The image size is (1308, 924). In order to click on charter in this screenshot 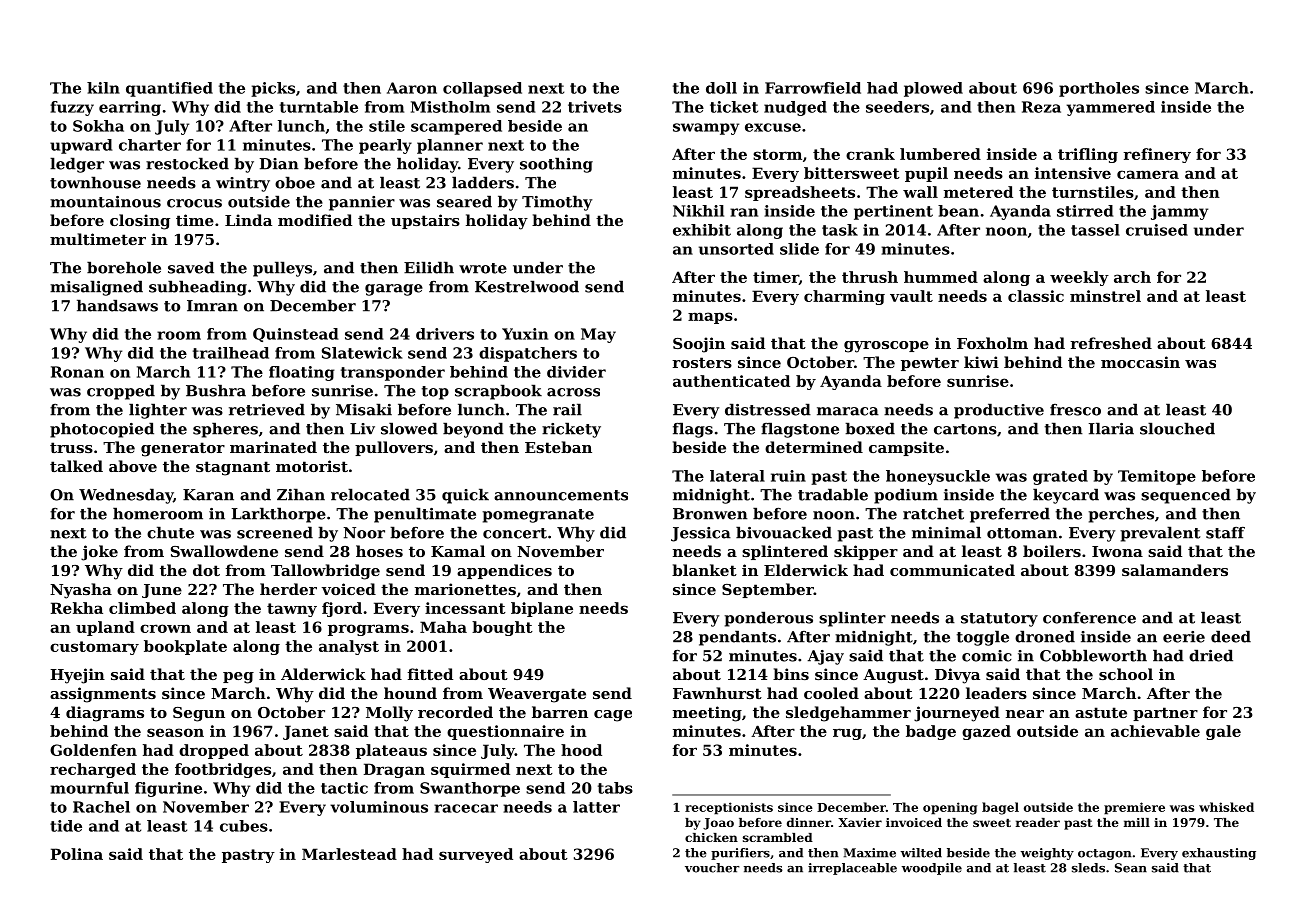, I will do `click(150, 145)`.
